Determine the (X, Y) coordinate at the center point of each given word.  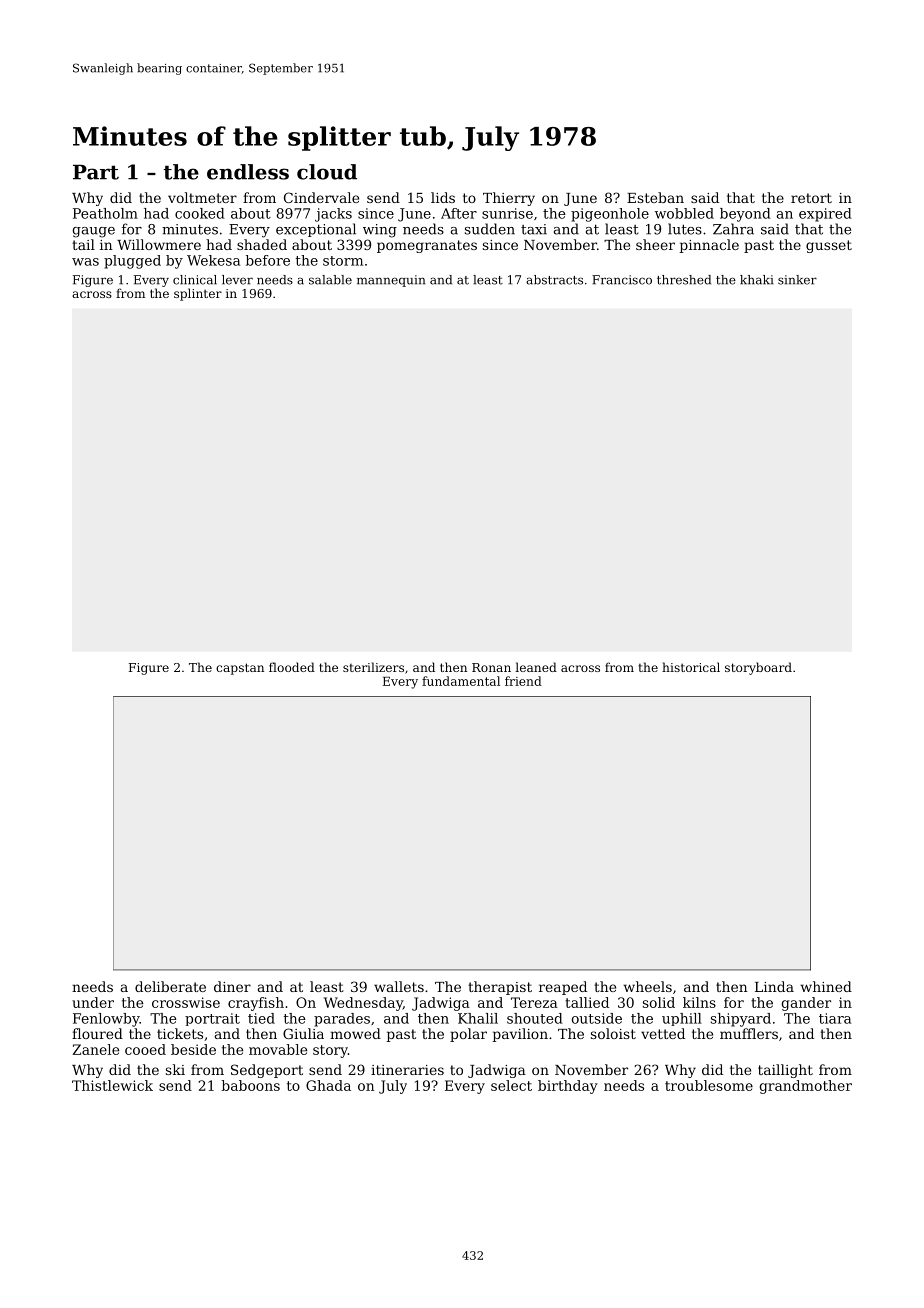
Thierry (509, 199)
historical (691, 667)
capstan (240, 669)
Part (96, 172)
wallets (399, 986)
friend (523, 681)
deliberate (170, 986)
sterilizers (373, 667)
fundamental (461, 681)
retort (811, 198)
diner (232, 986)
